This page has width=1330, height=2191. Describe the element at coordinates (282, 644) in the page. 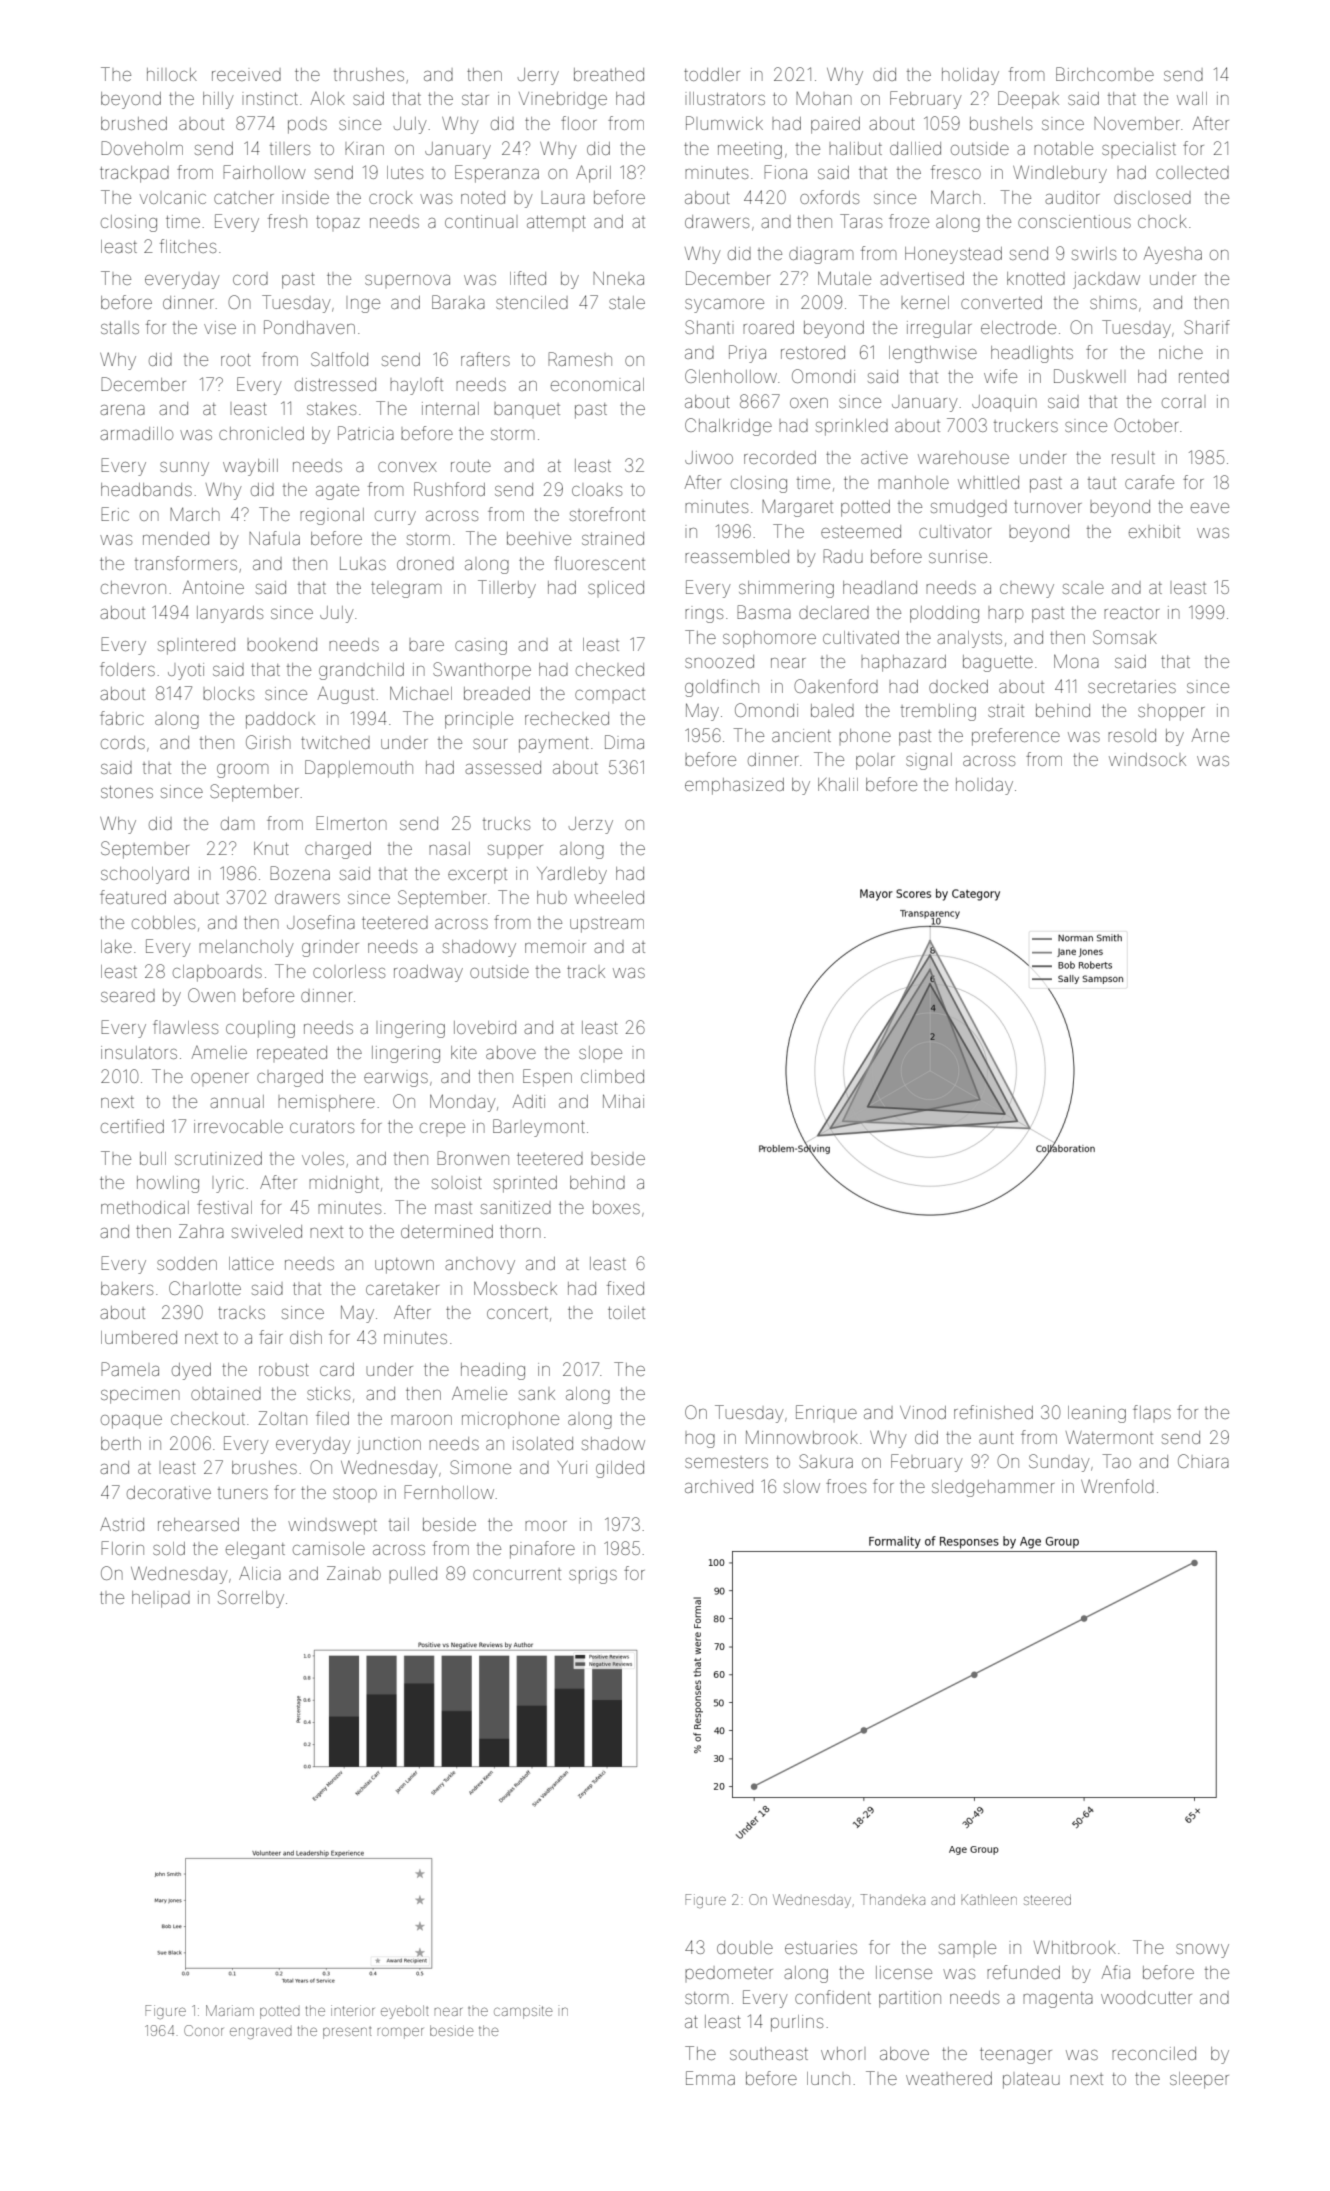

I see `bookend` at that location.
